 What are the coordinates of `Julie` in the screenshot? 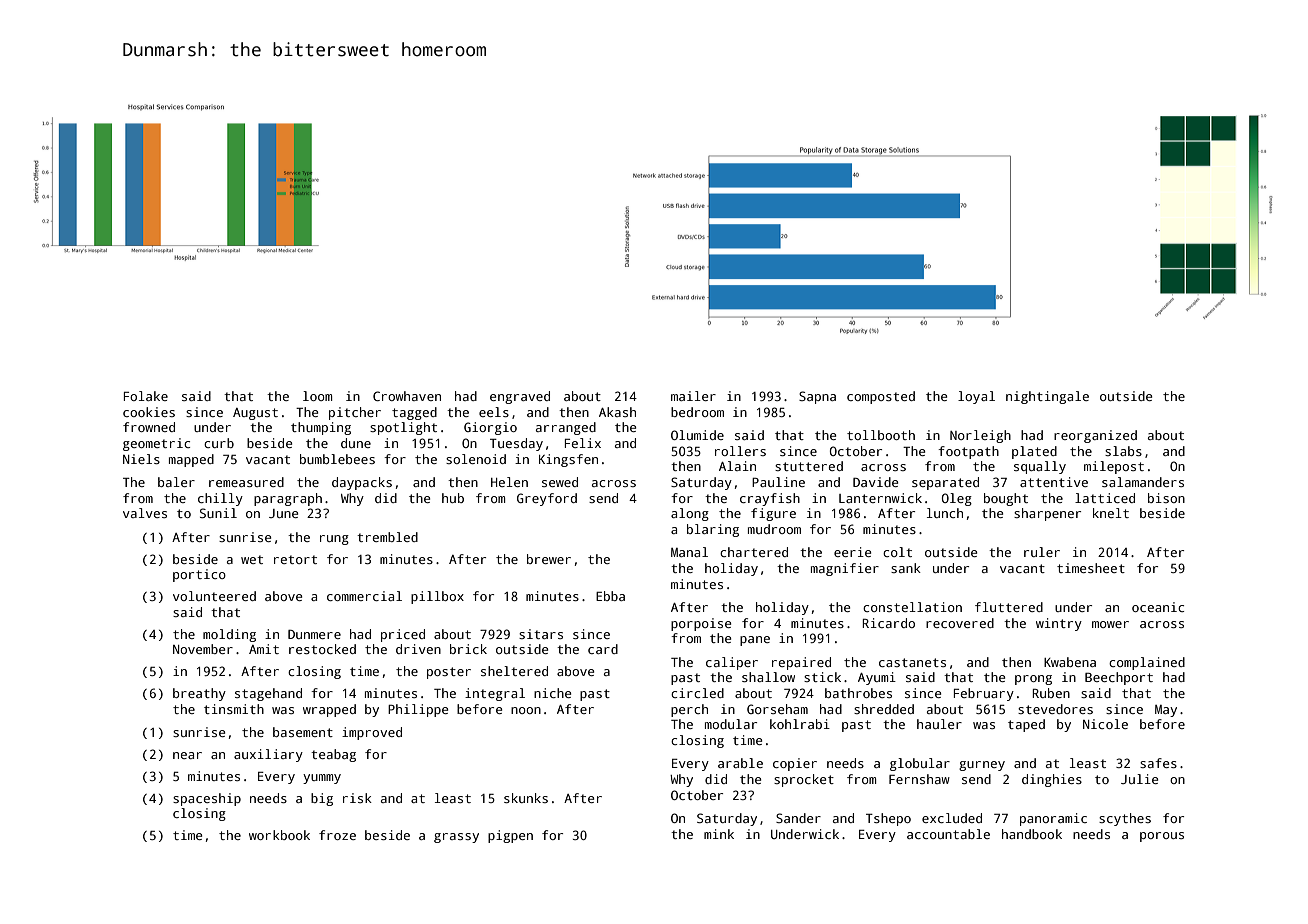 It's located at (1139, 779).
